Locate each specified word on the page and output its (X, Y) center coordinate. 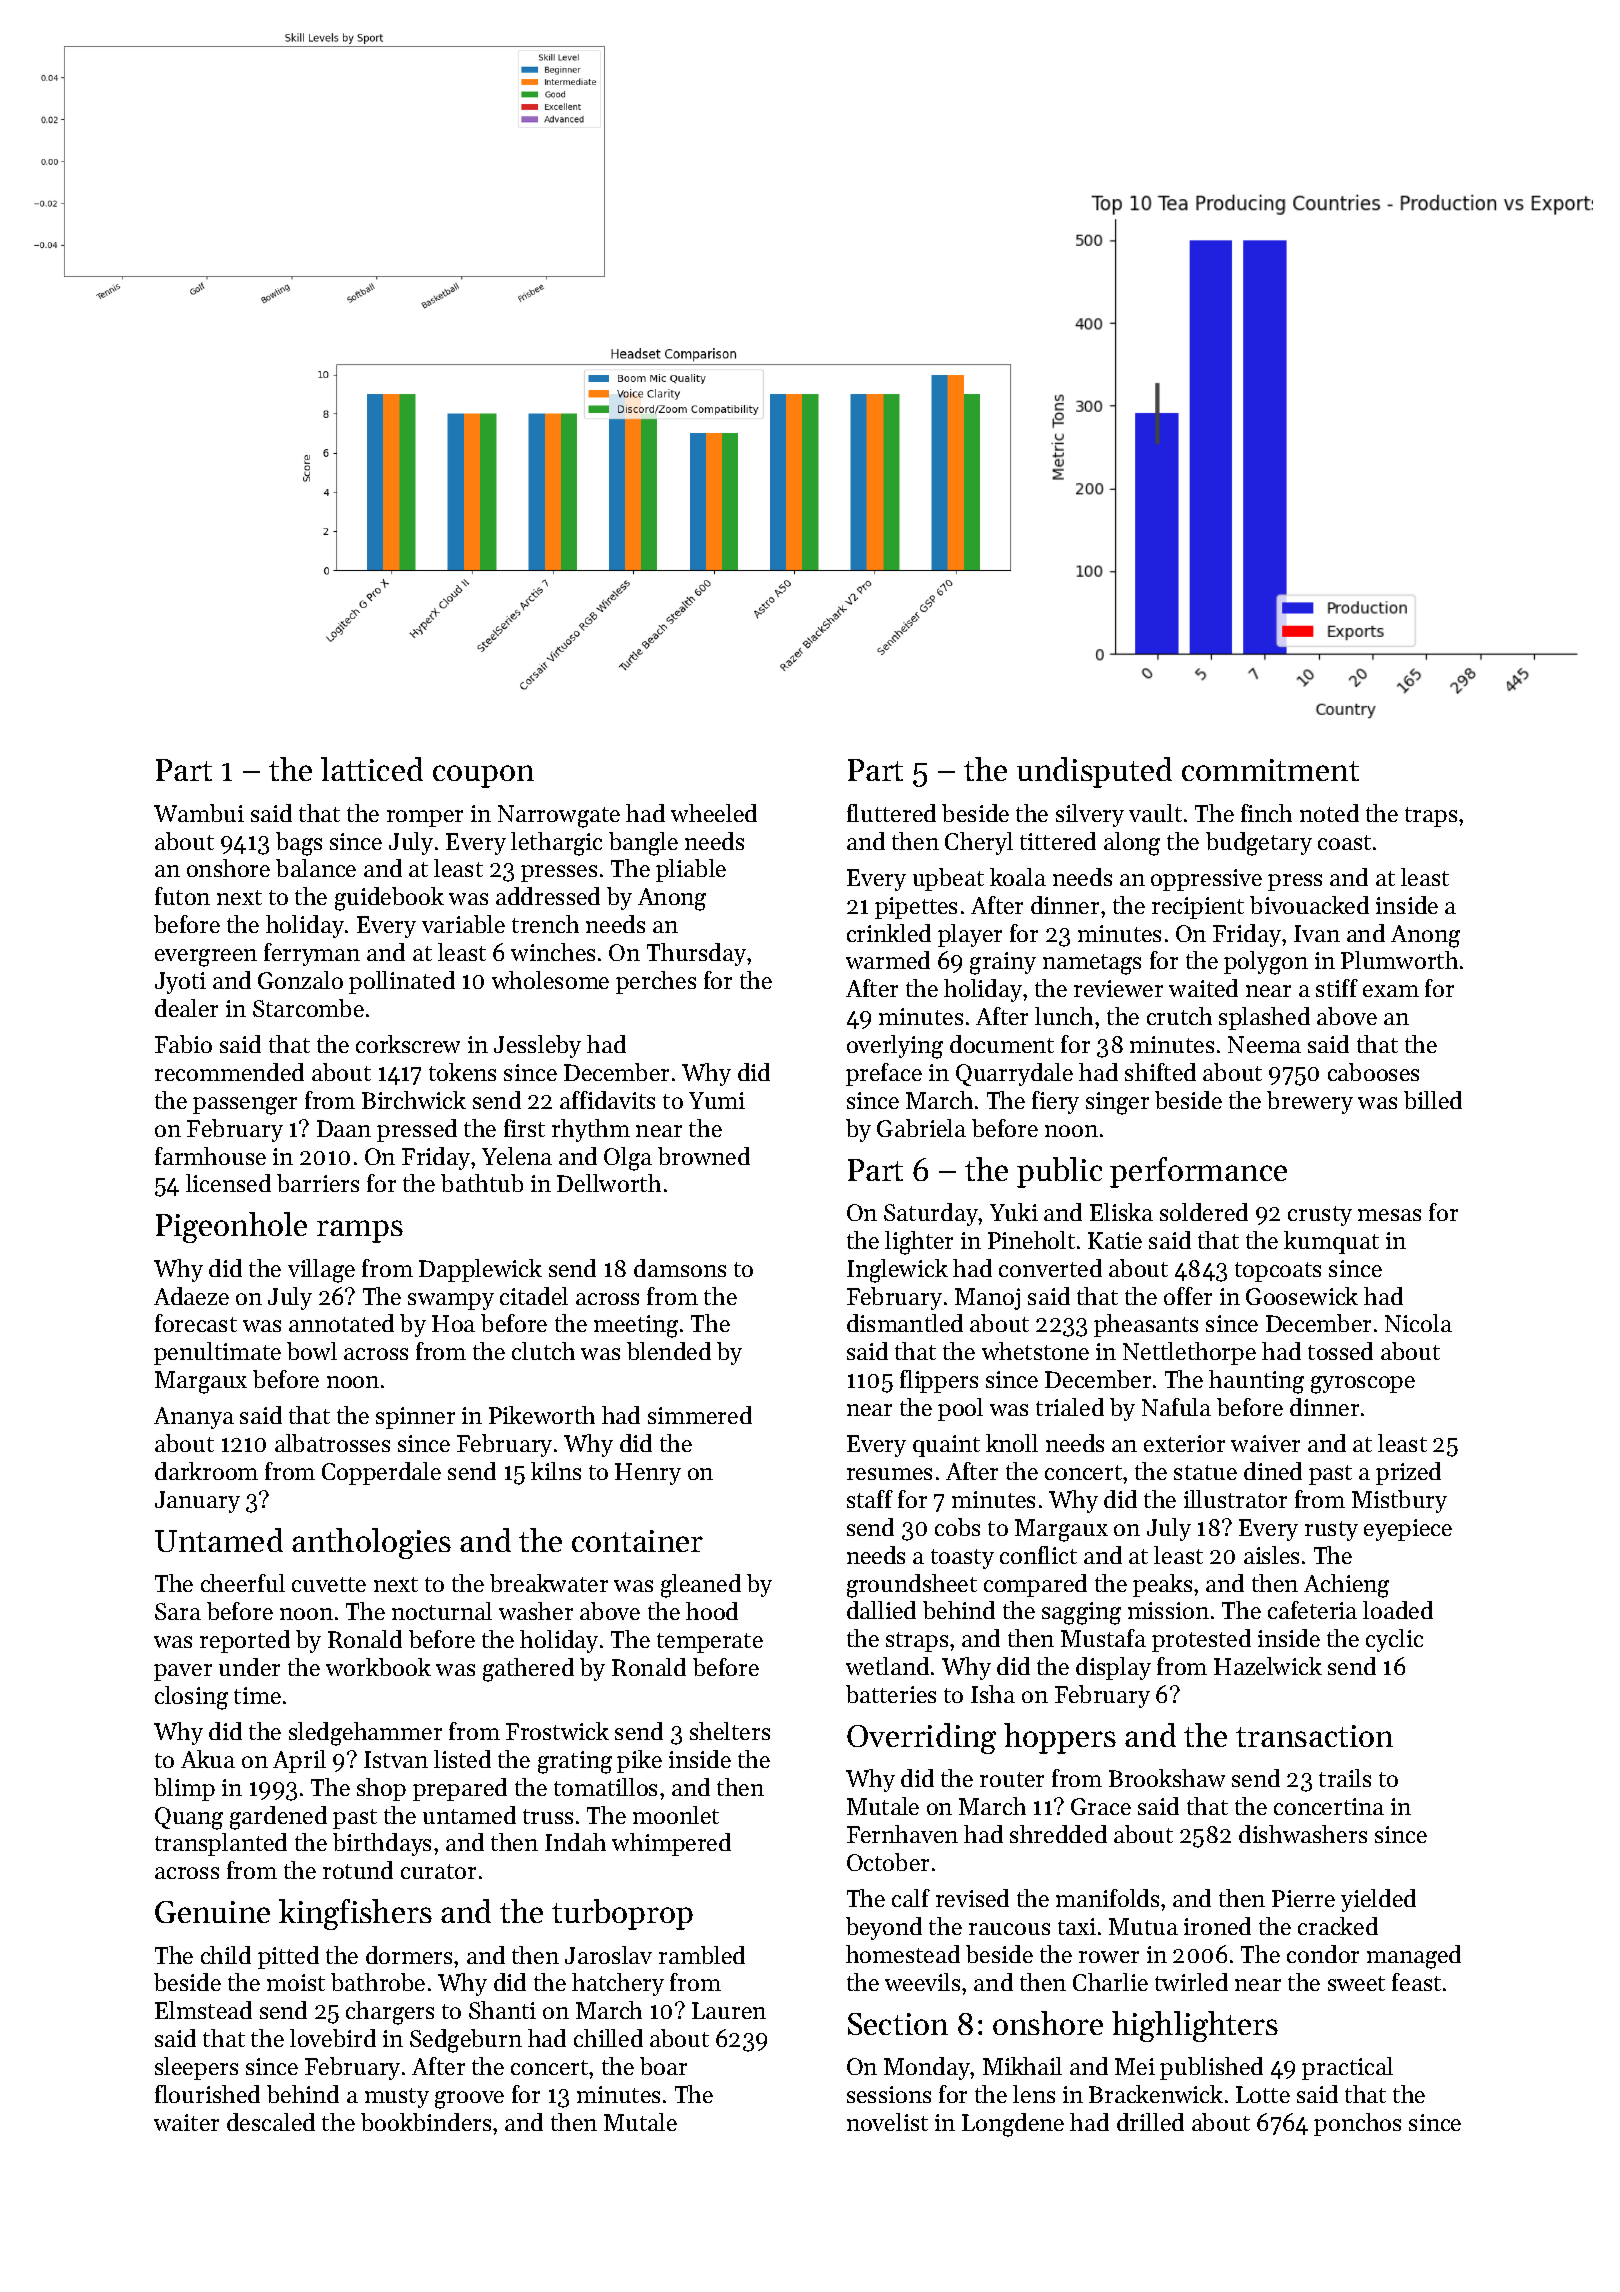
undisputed (1094, 772)
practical (1347, 2068)
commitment (1270, 770)
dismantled (905, 1323)
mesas (1389, 1215)
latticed (372, 769)
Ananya (194, 1418)
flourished (207, 2094)
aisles (1271, 1555)
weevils (922, 1982)
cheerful (243, 1583)
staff (870, 1499)
